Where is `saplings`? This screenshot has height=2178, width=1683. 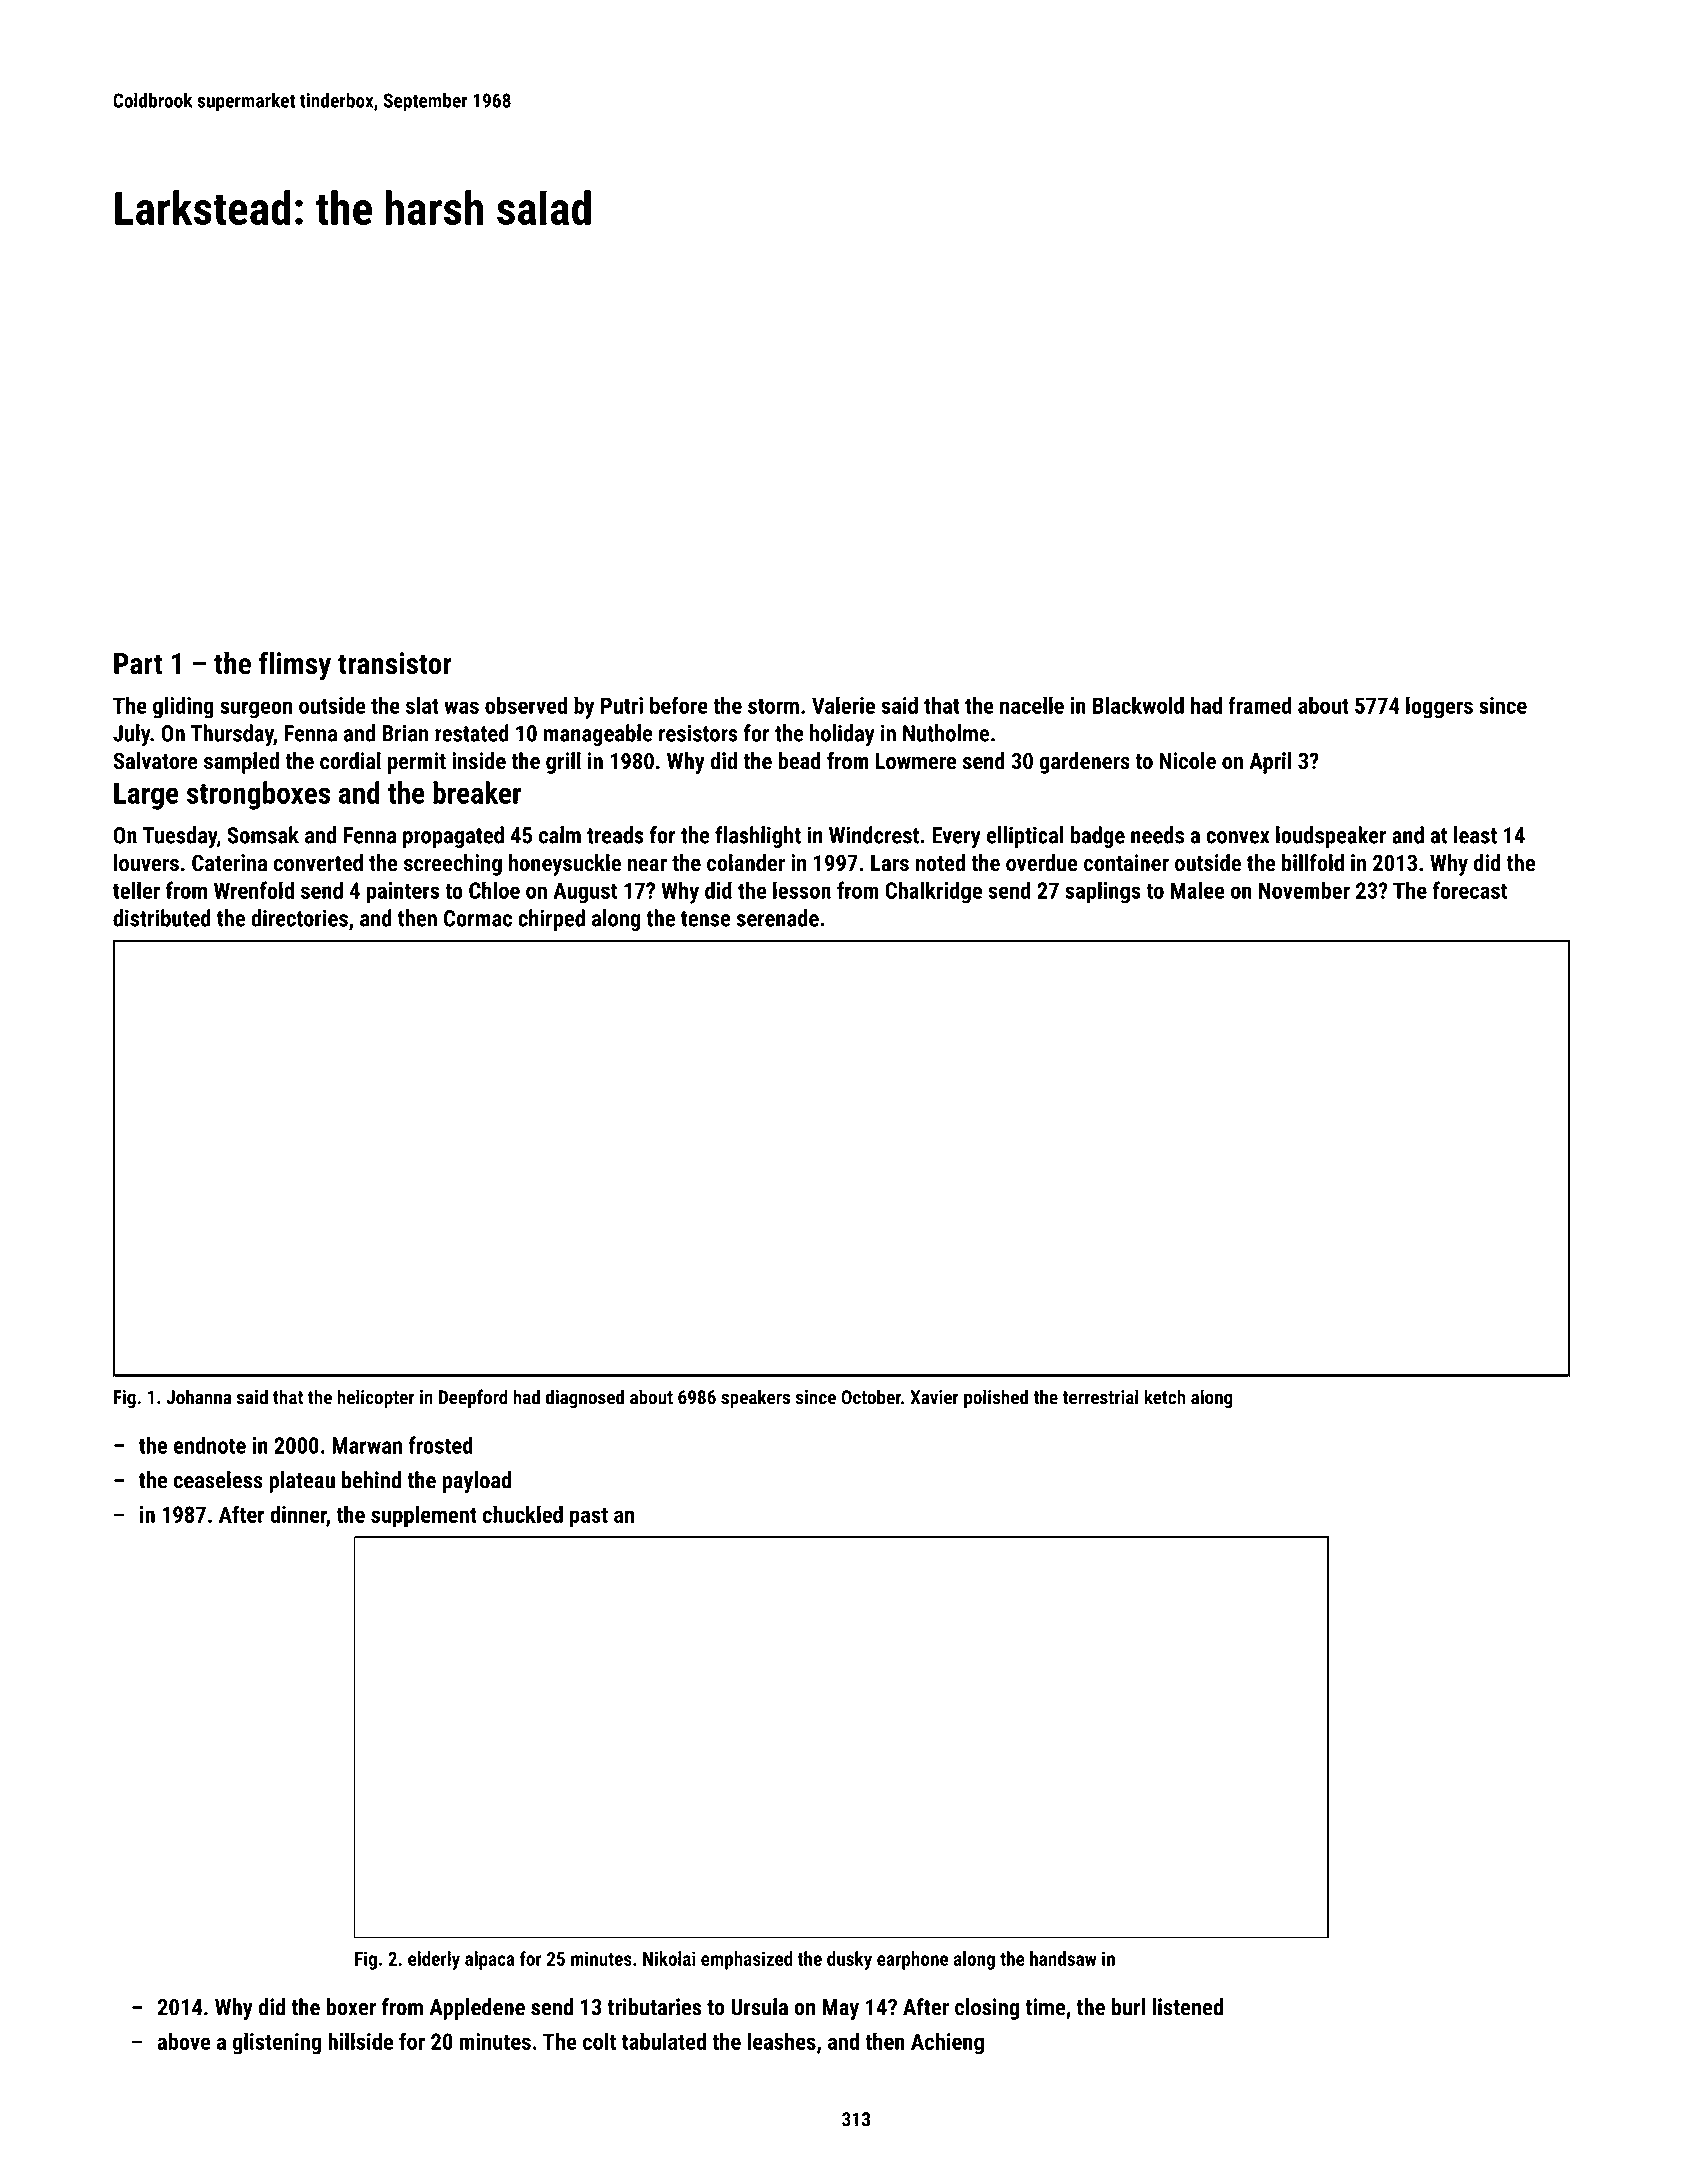 saplings is located at coordinates (1103, 892).
